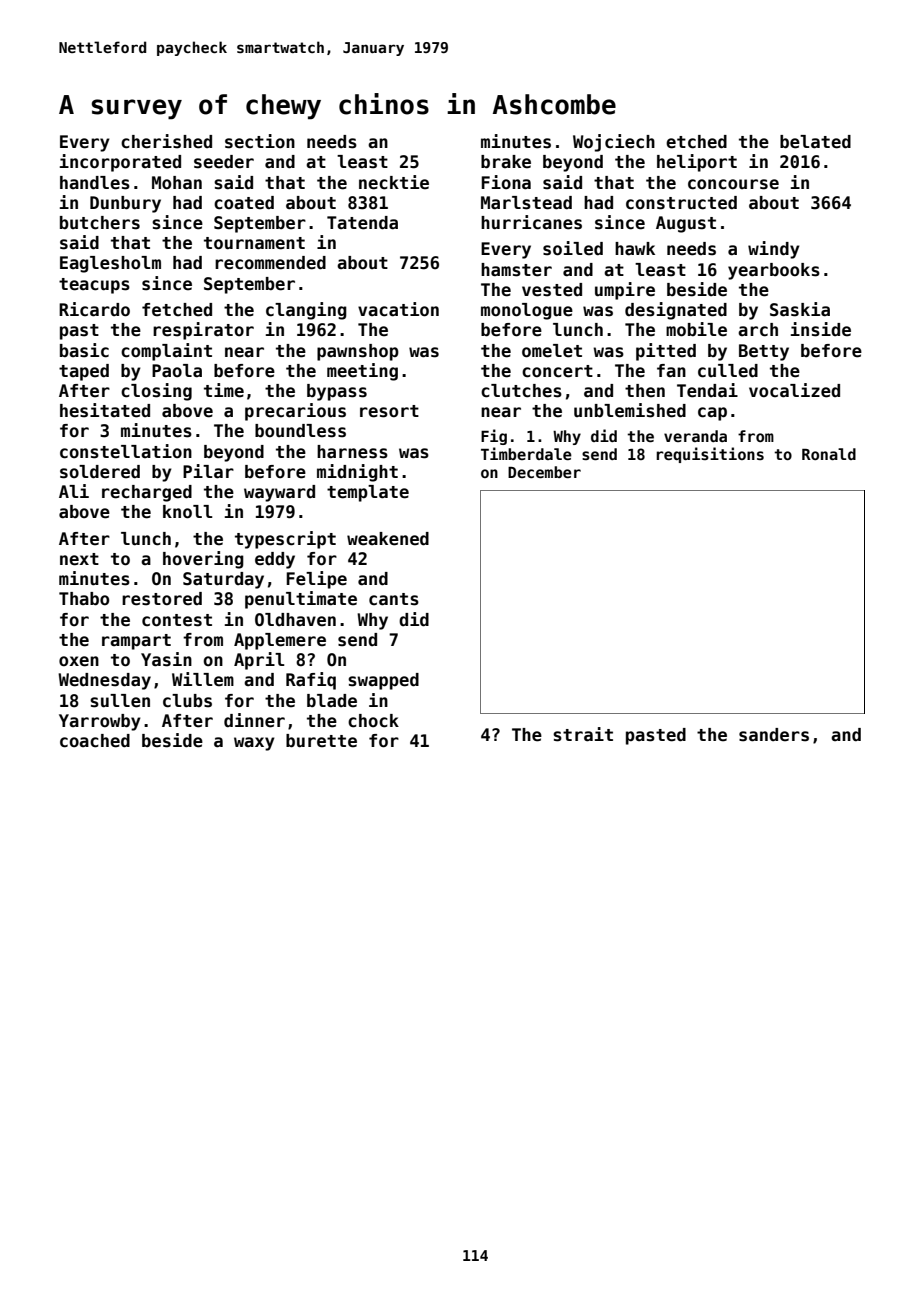  Describe the element at coordinates (120, 701) in the screenshot. I see `sullen` at that location.
